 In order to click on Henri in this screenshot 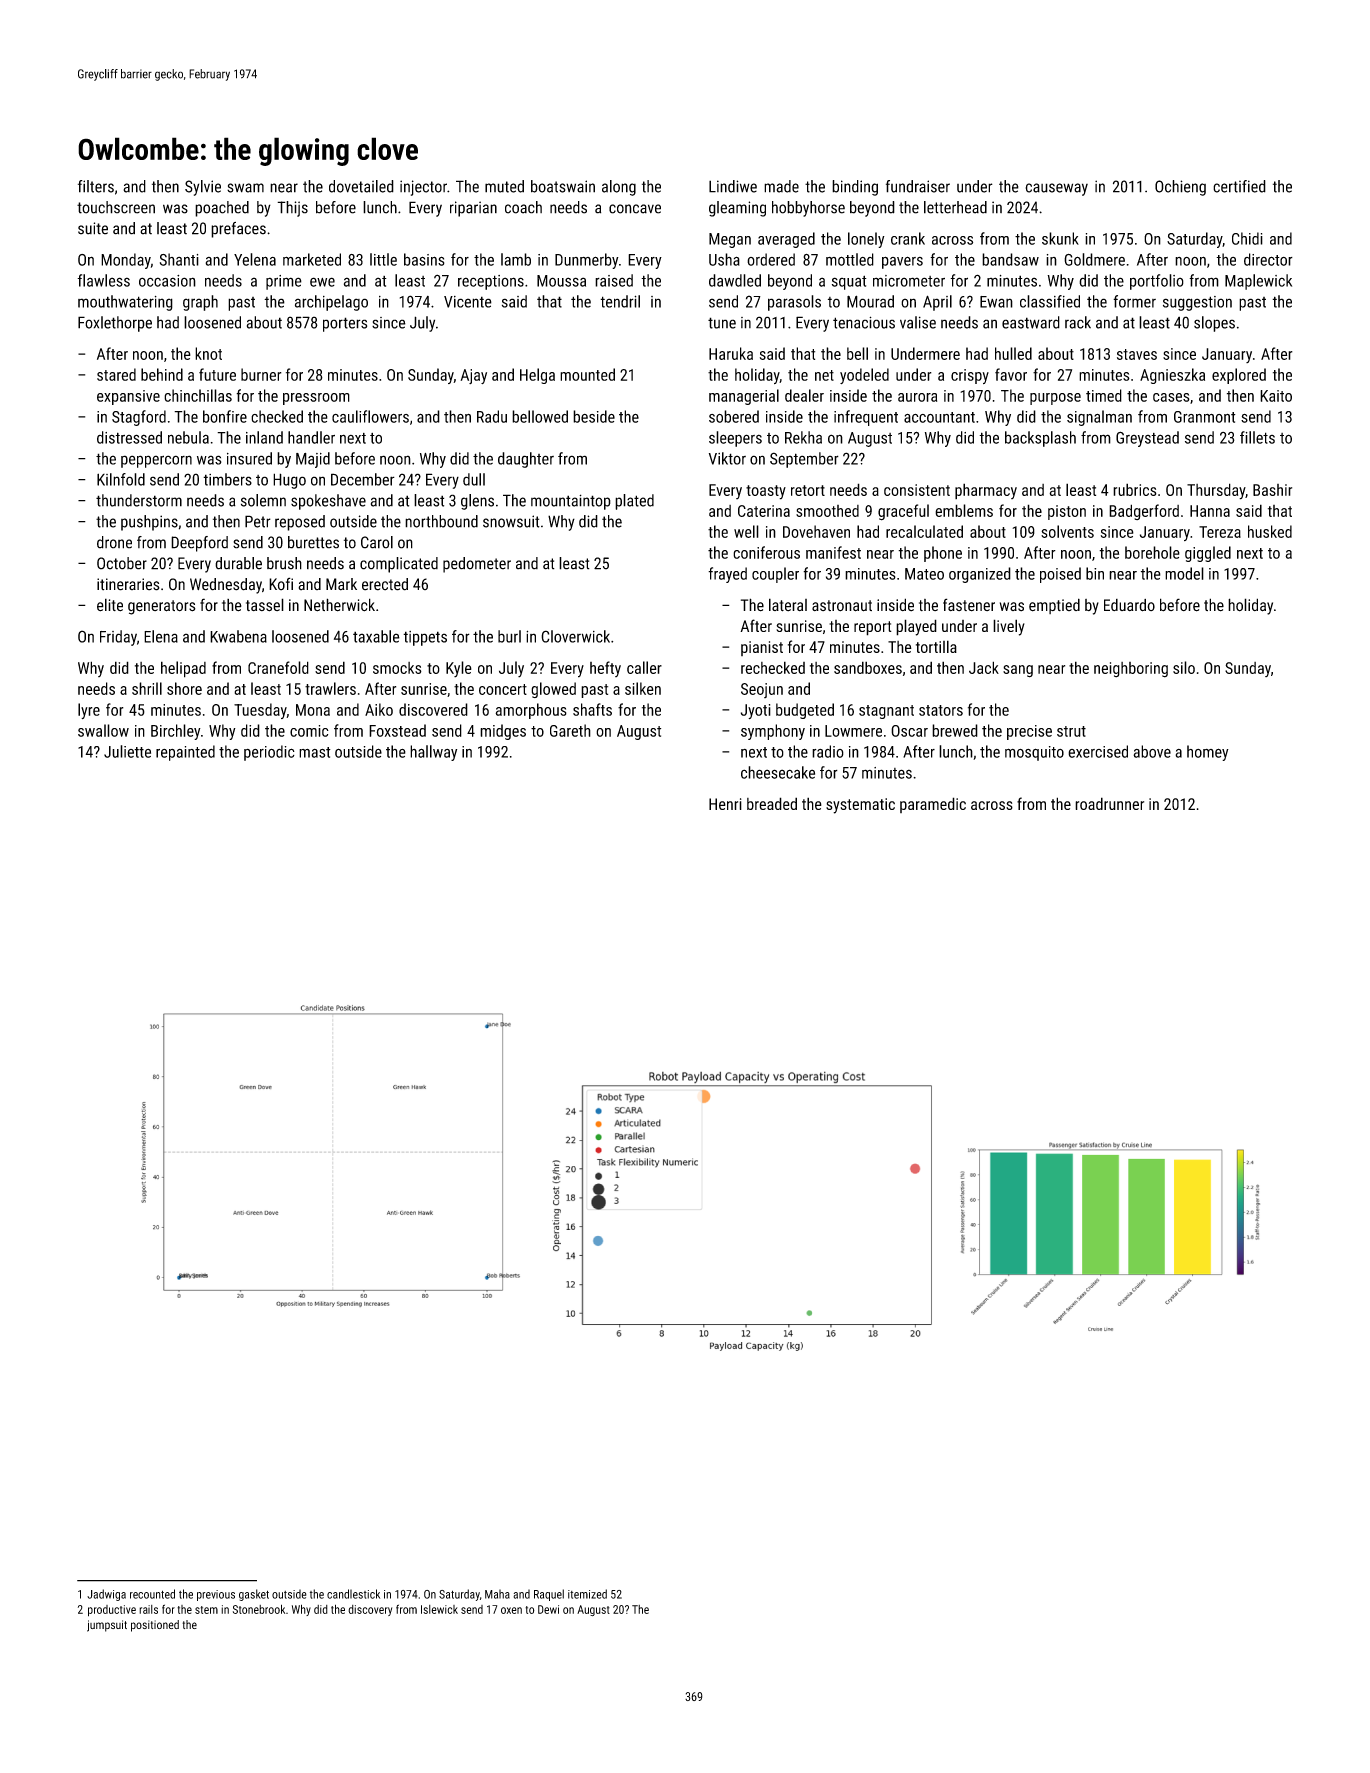, I will do `click(725, 804)`.
